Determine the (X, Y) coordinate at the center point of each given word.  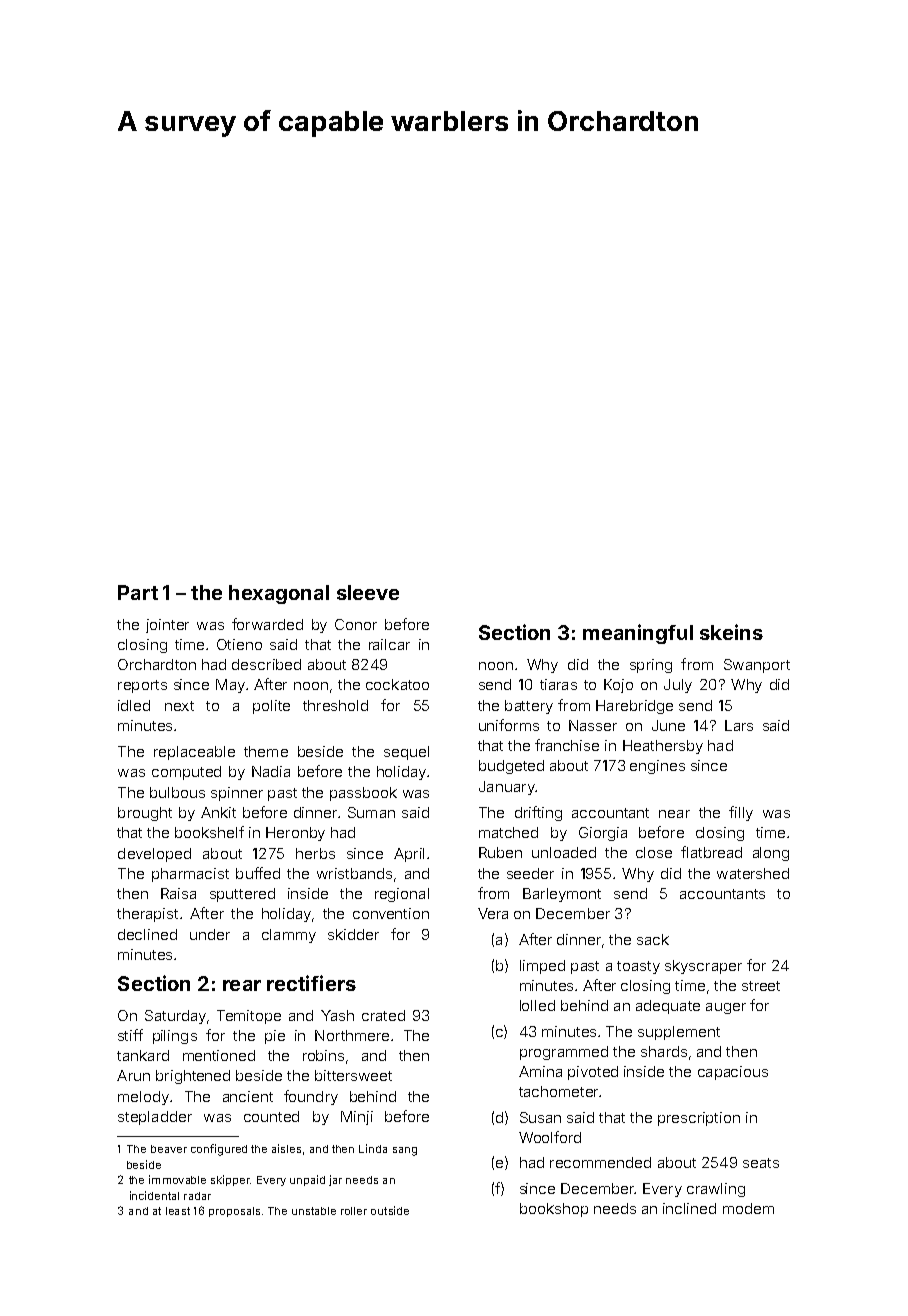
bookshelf (209, 832)
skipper (230, 1180)
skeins (731, 632)
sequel (406, 753)
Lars (739, 725)
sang (405, 1151)
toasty (638, 967)
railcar (389, 644)
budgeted (511, 767)
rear (242, 985)
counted (271, 1116)
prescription (699, 1119)
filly (741, 813)
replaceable (194, 753)
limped (542, 967)
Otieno (239, 644)
